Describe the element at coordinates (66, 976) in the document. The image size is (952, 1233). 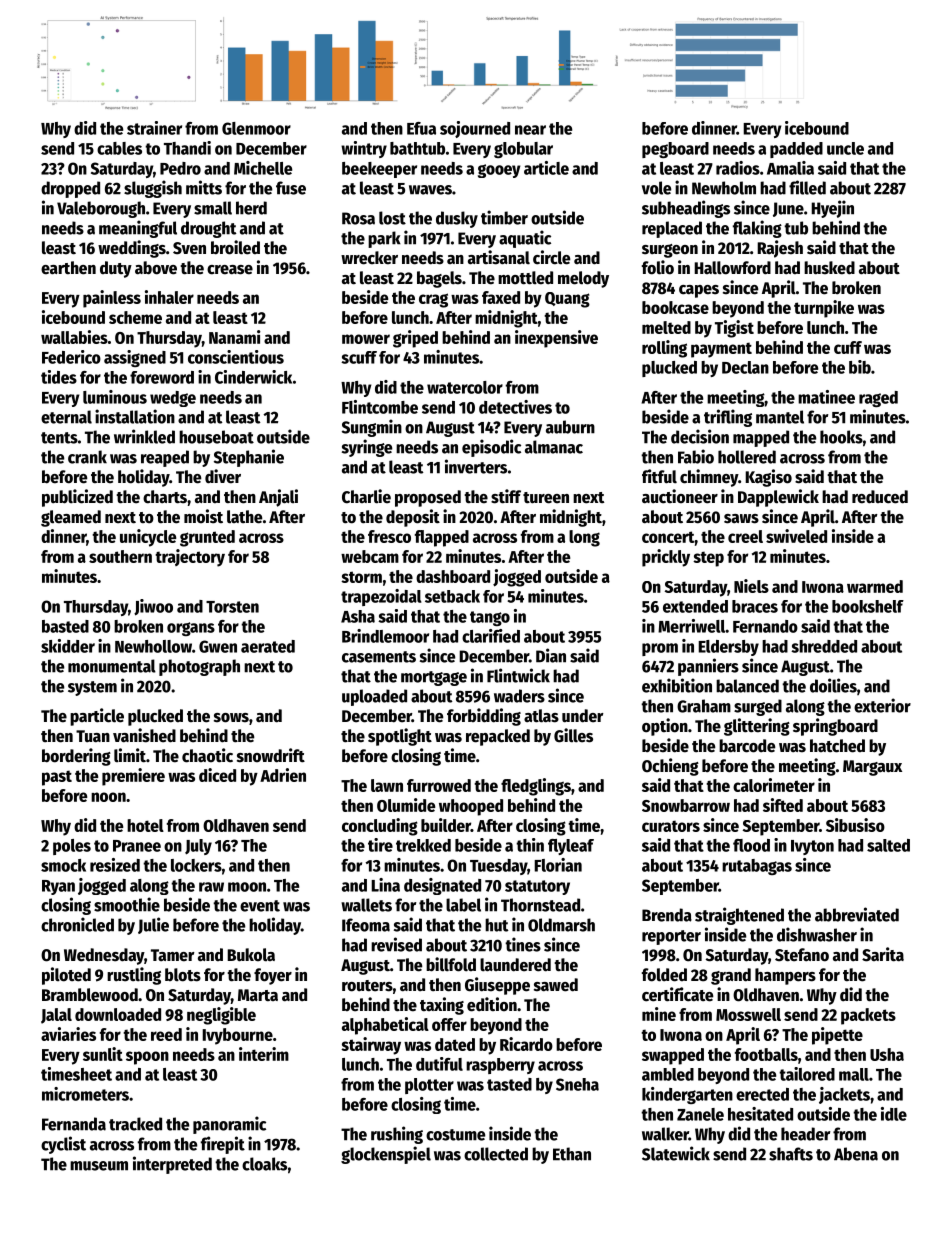
I see `piloted` at that location.
